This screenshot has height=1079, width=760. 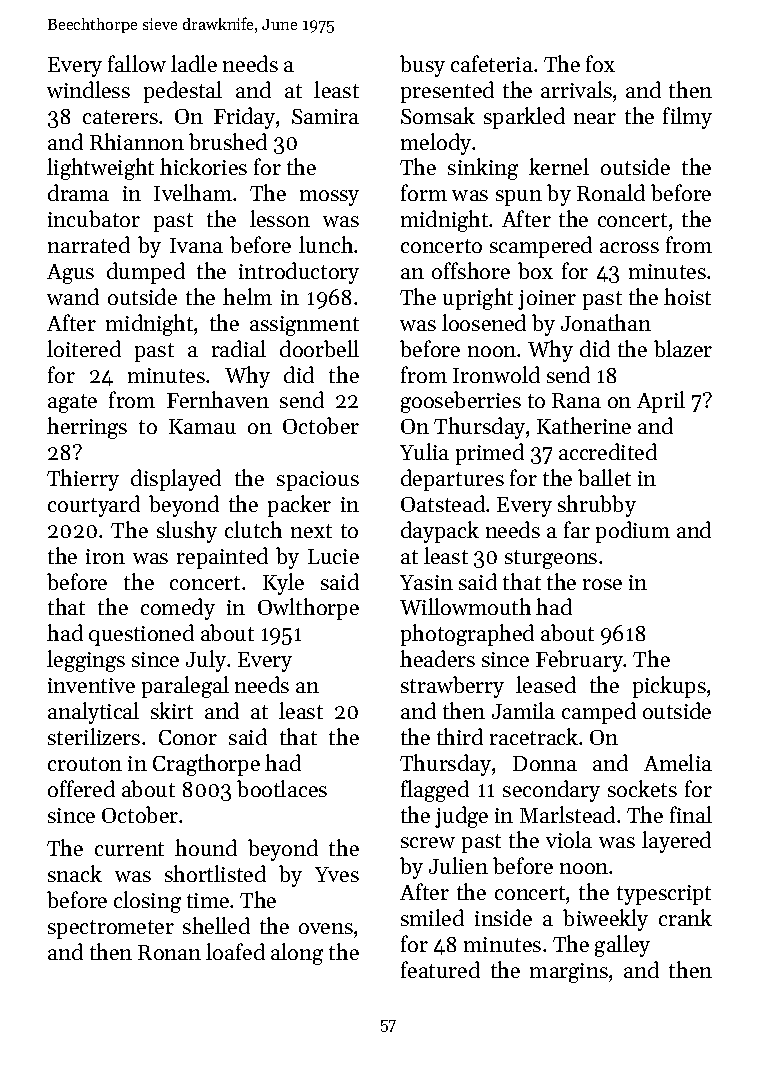 I want to click on flagged, so click(x=435, y=791).
